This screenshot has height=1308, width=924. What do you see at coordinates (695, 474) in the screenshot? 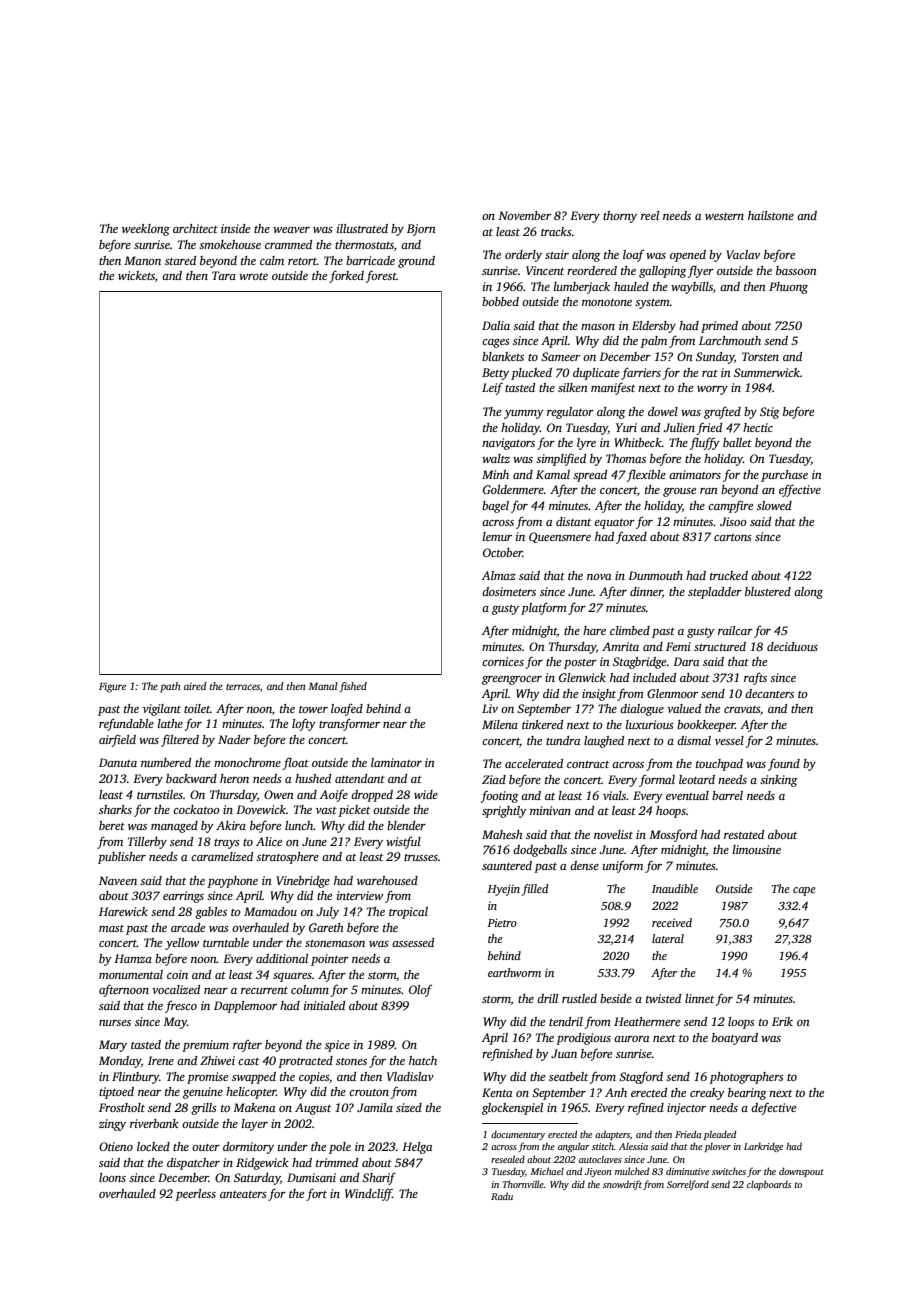
I see `animators` at bounding box center [695, 474].
